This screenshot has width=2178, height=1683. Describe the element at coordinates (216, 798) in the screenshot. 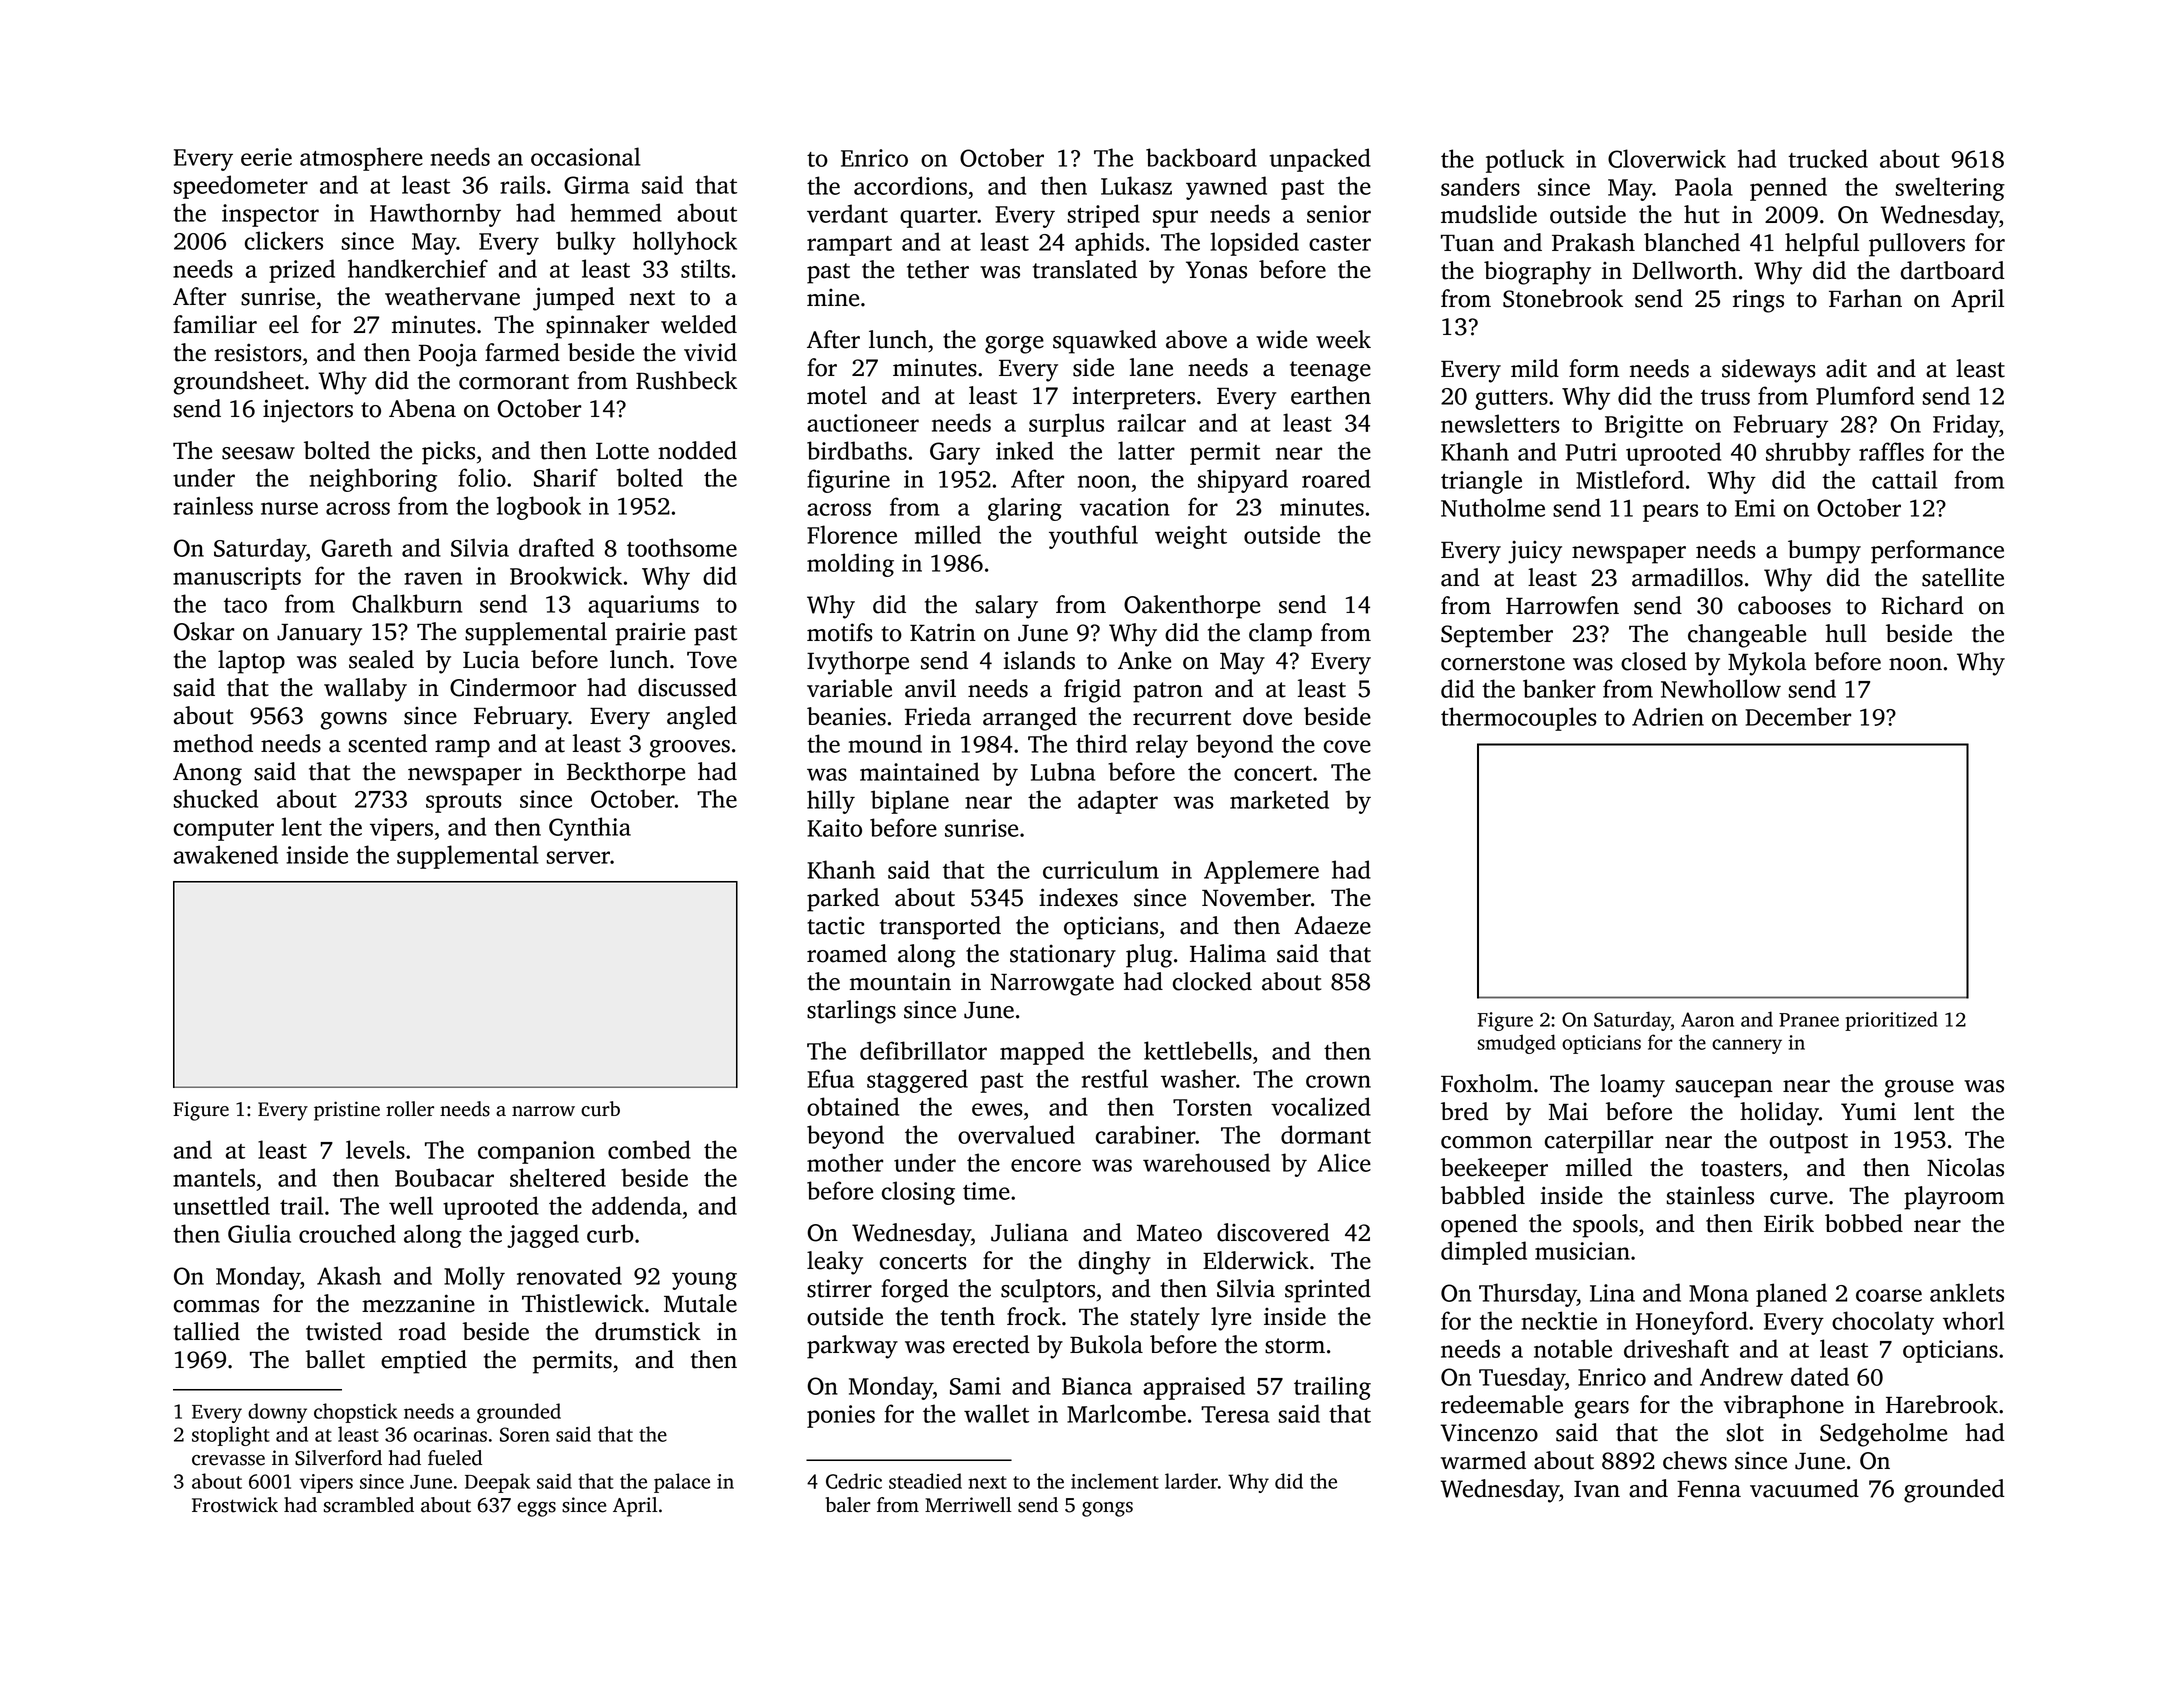

I see `shucked` at that location.
